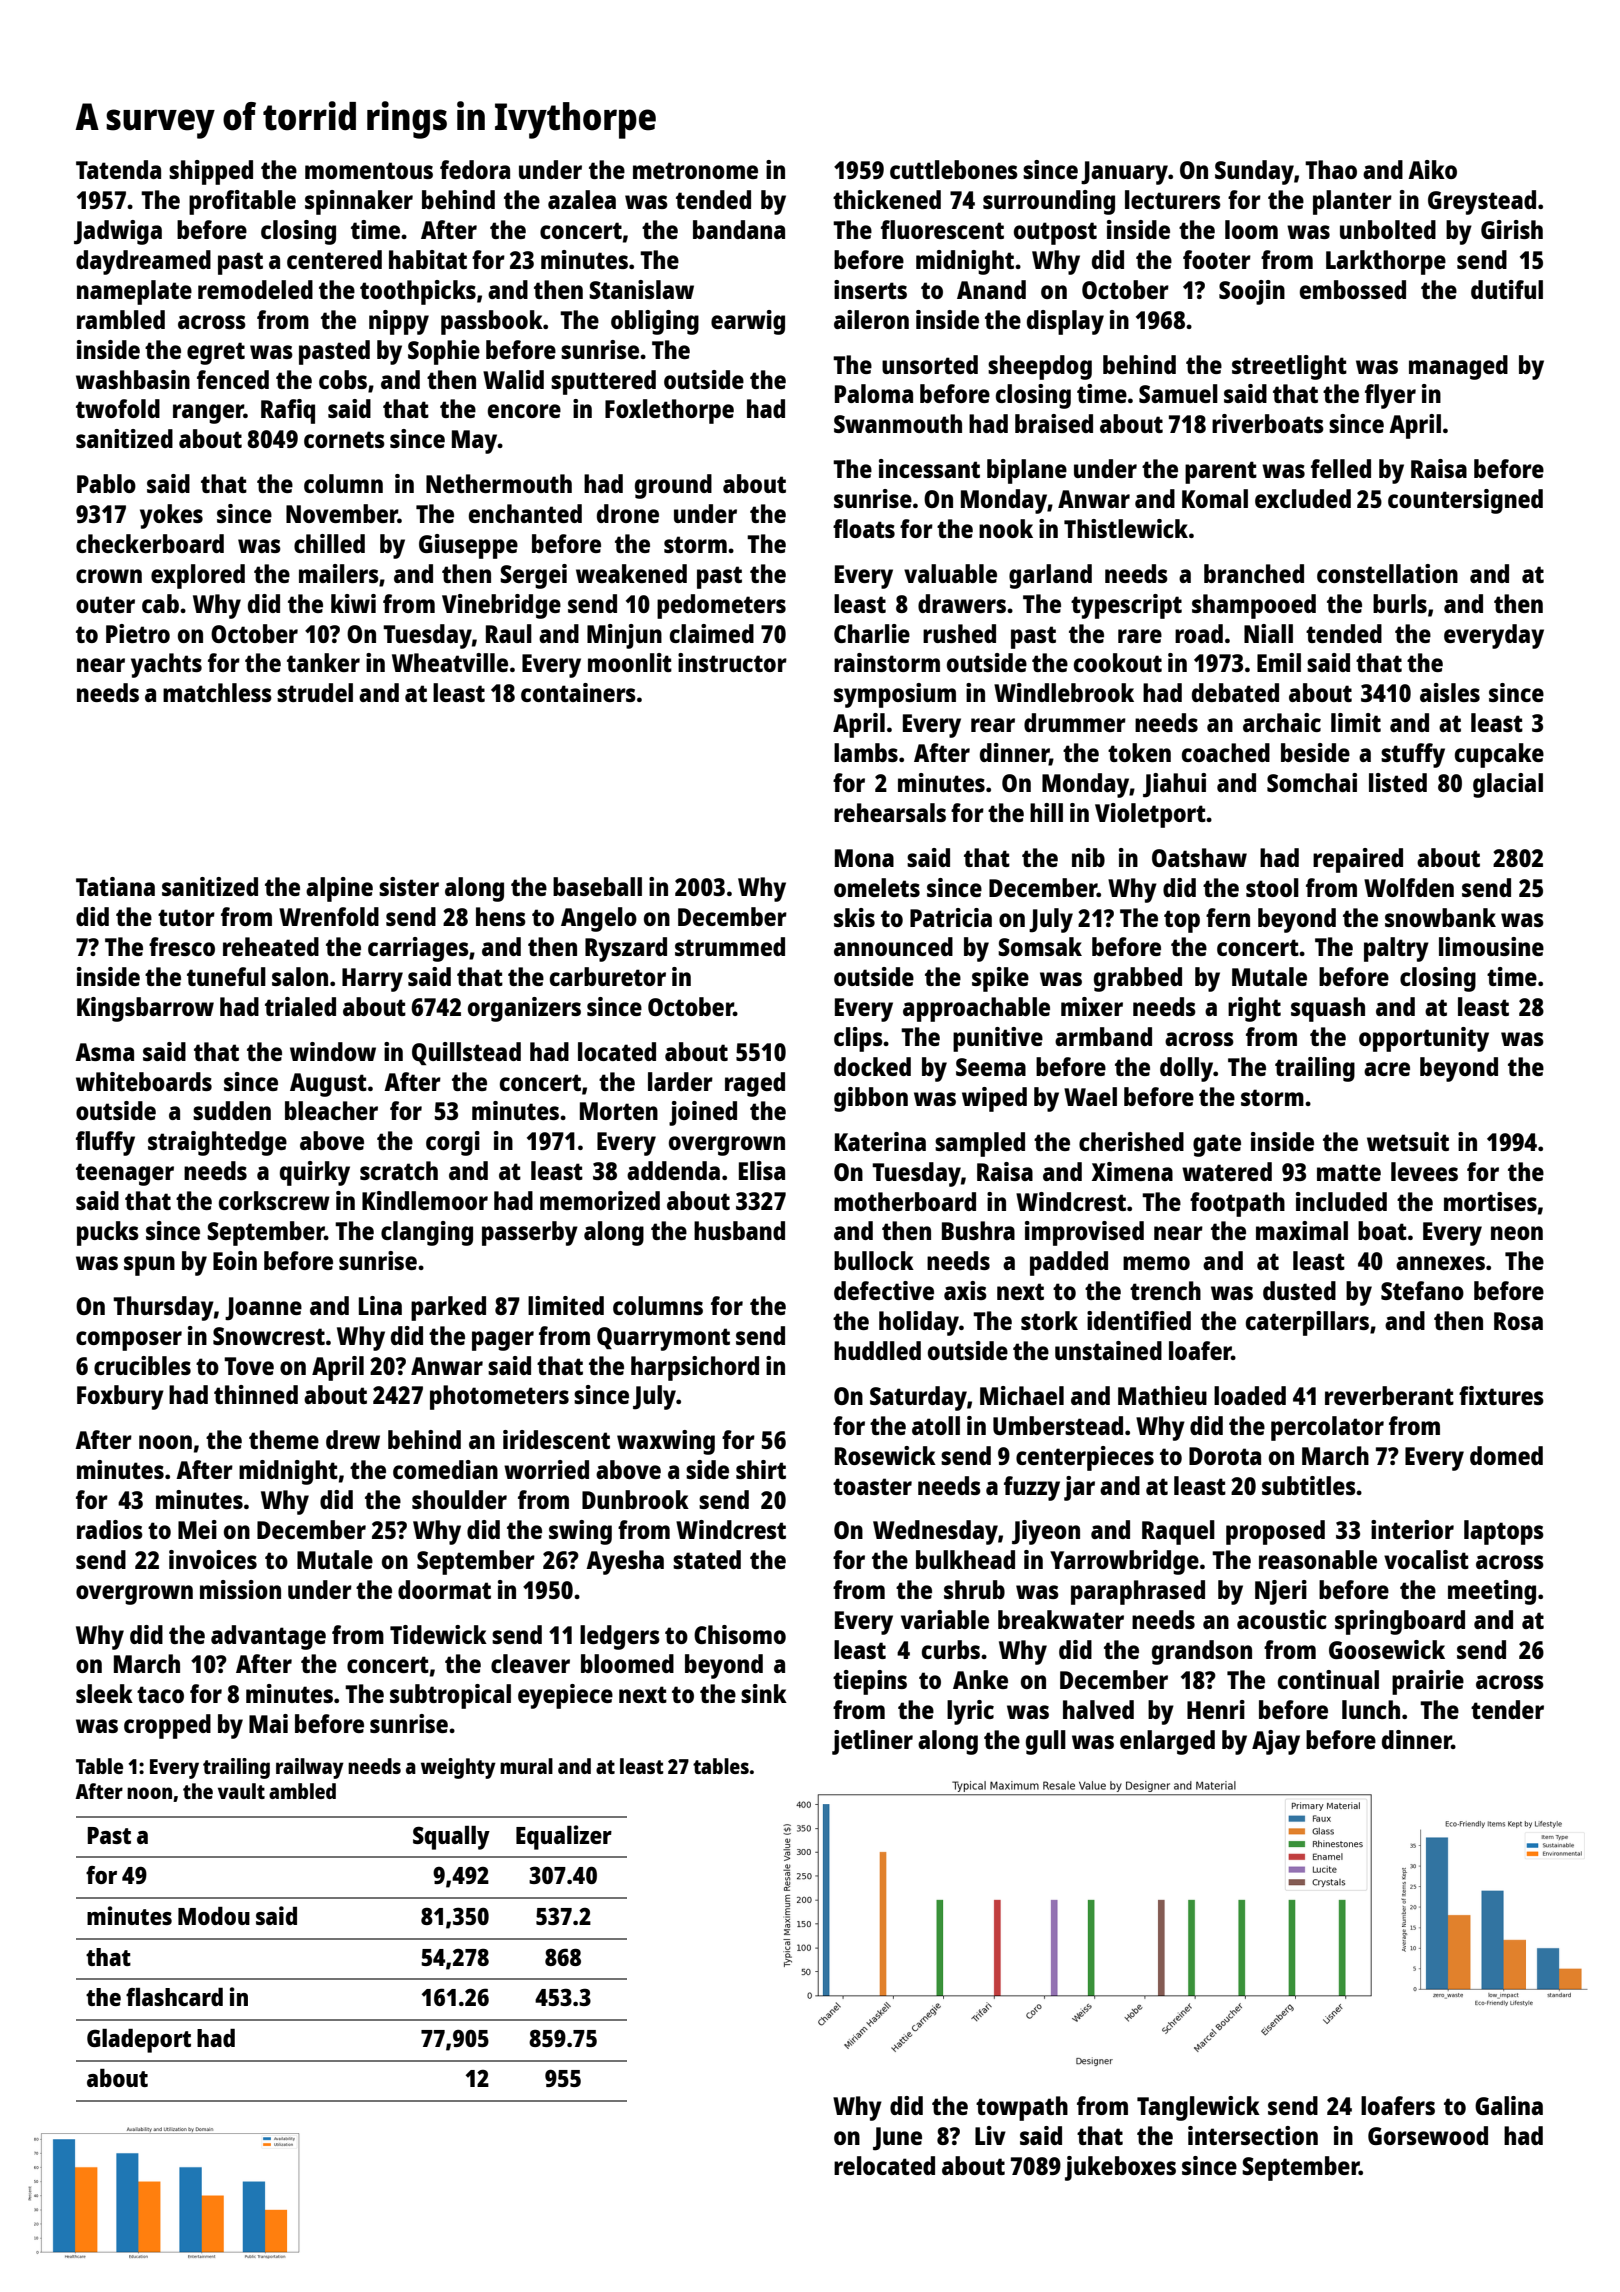  Describe the element at coordinates (300, 1006) in the screenshot. I see `trialed` at that location.
